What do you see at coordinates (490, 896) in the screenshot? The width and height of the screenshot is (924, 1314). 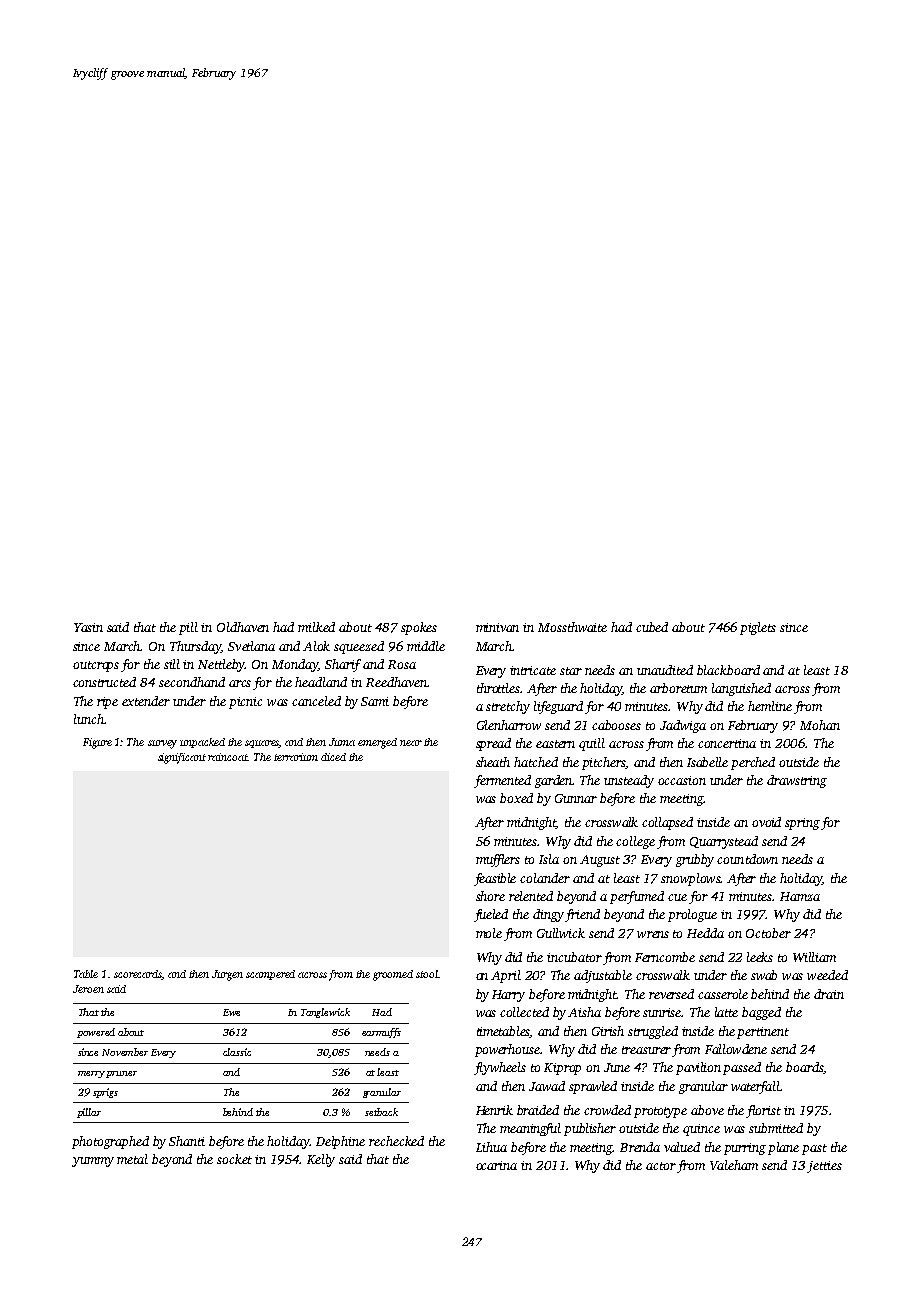 I see `shore` at bounding box center [490, 896].
